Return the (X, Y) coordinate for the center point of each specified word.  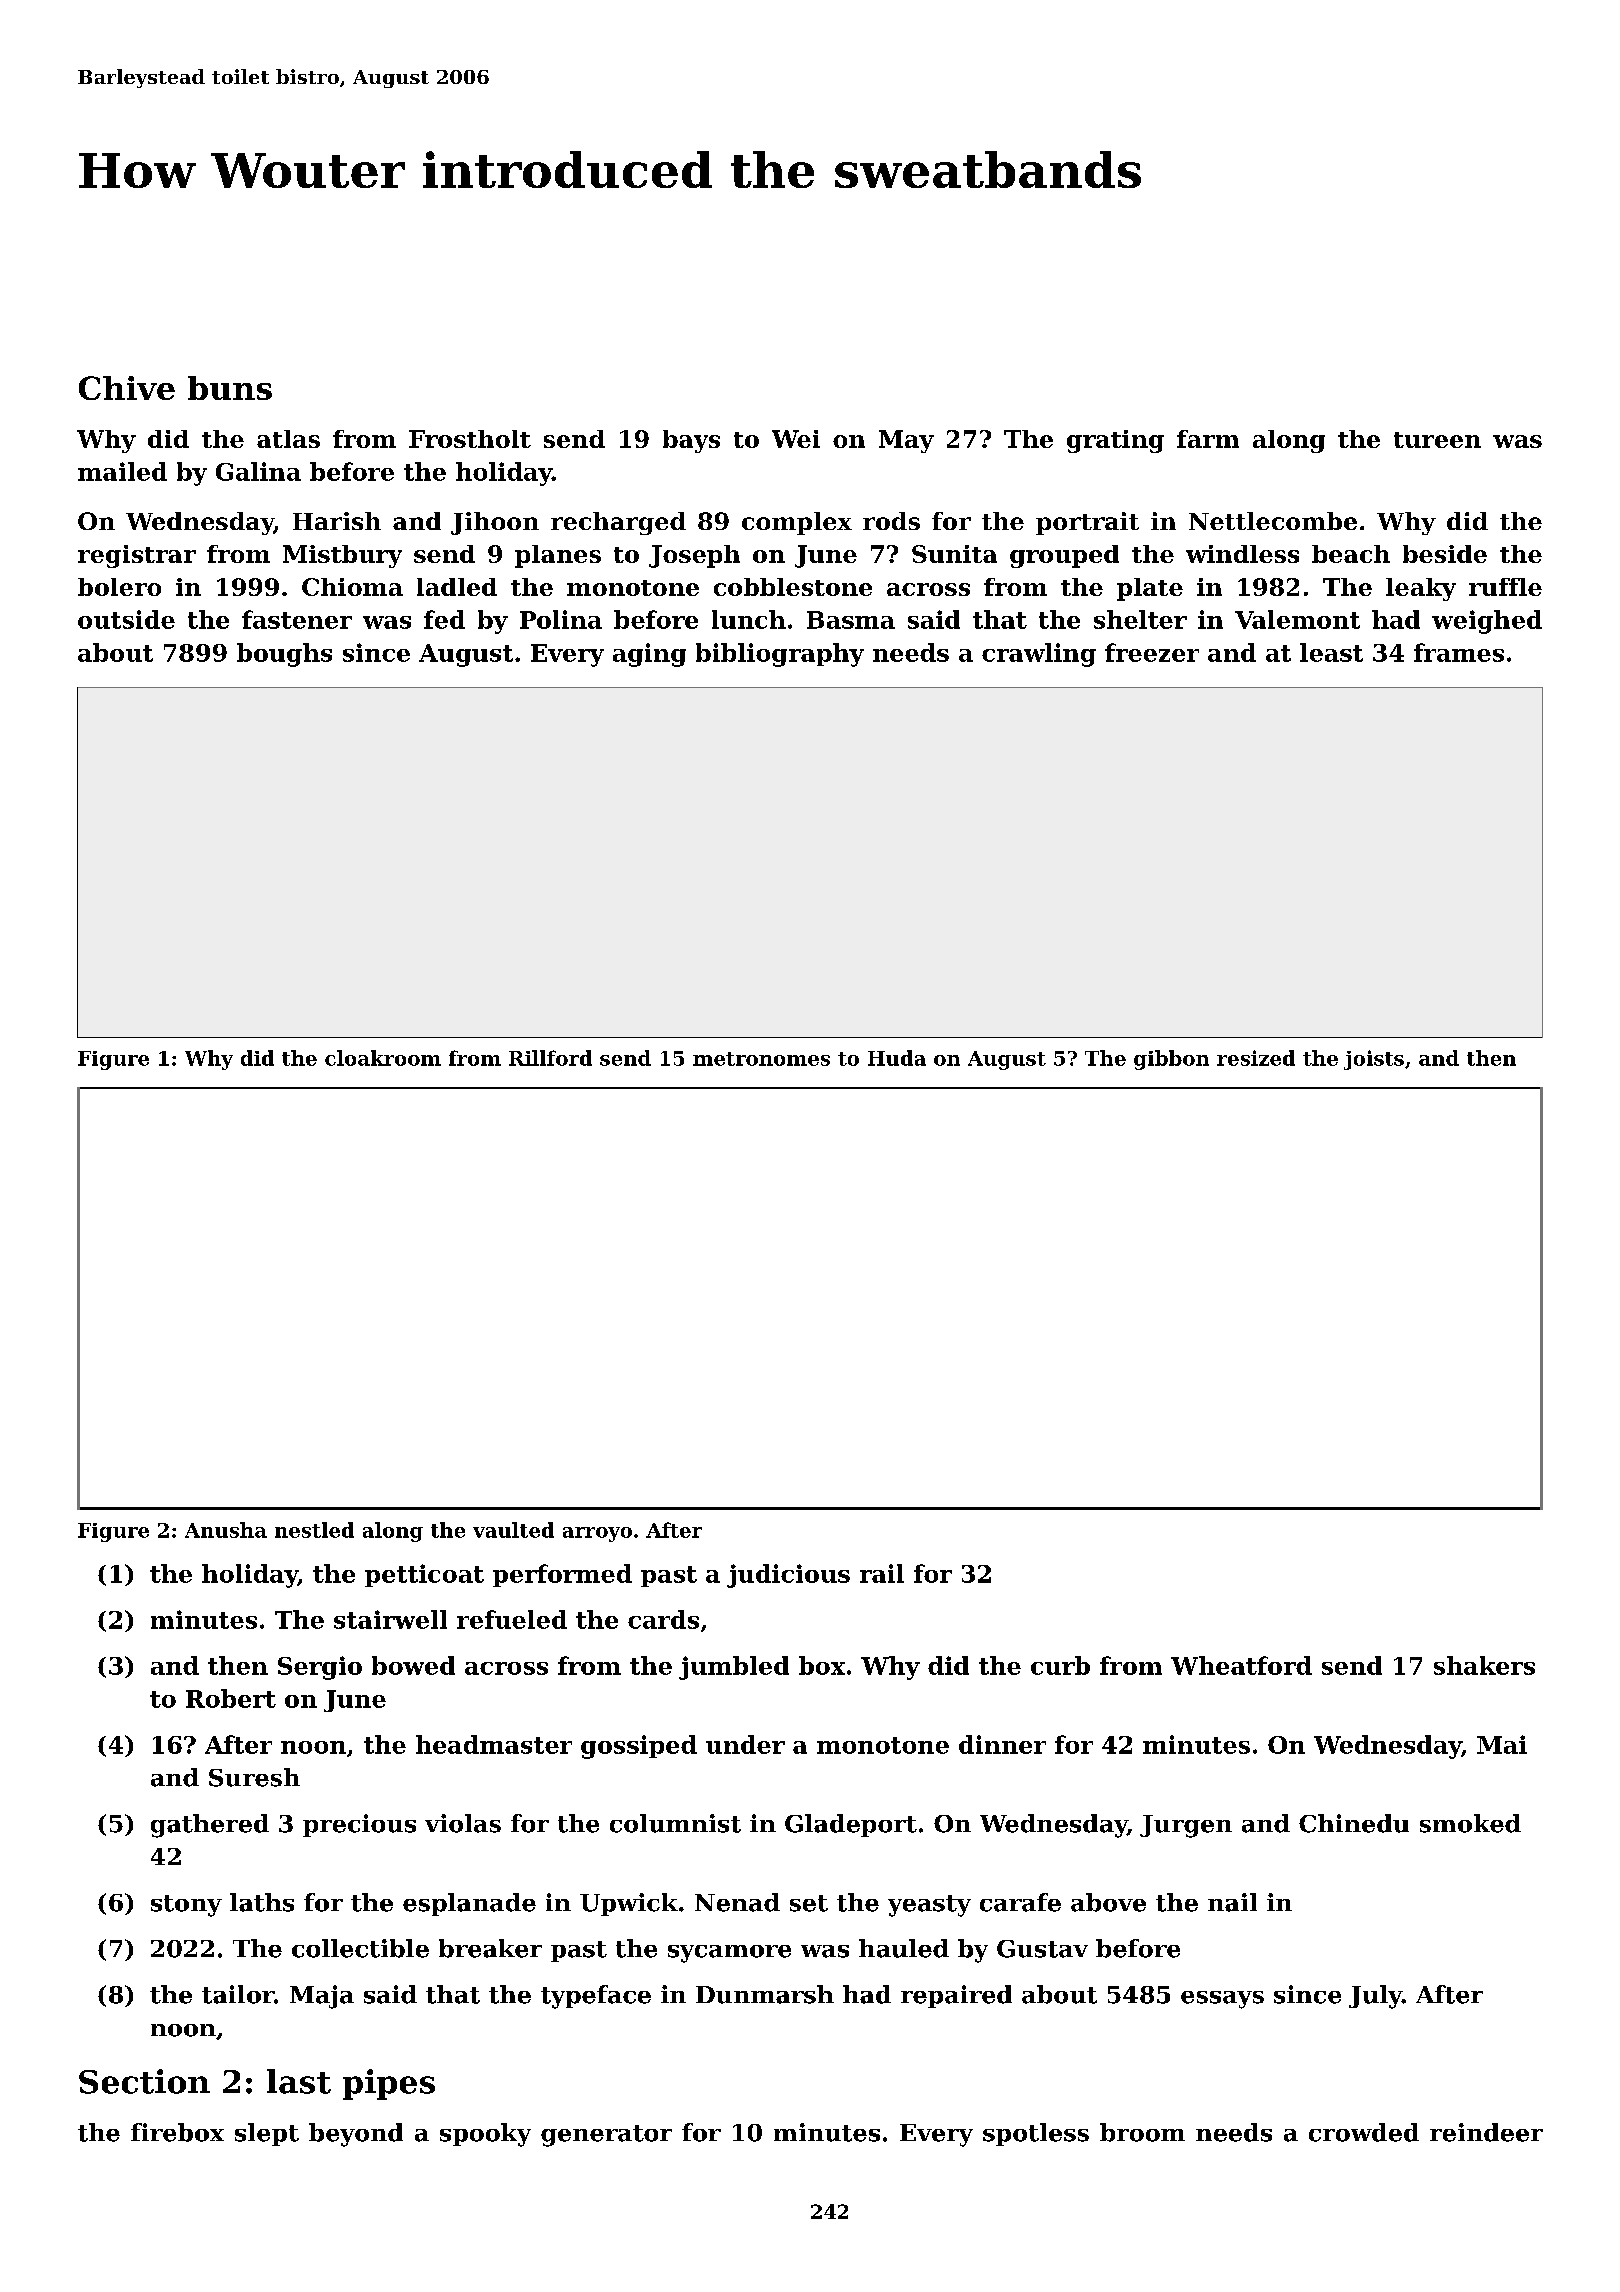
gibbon (1171, 1060)
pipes (389, 2084)
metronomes (761, 1059)
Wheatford (1241, 1665)
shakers (1484, 1665)
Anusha (226, 1530)
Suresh (254, 1777)
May (906, 441)
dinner (1002, 1744)
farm (1208, 439)
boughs (284, 655)
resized (1256, 1058)
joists (1374, 1060)
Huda (897, 1058)
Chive (127, 388)
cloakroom (383, 1058)
